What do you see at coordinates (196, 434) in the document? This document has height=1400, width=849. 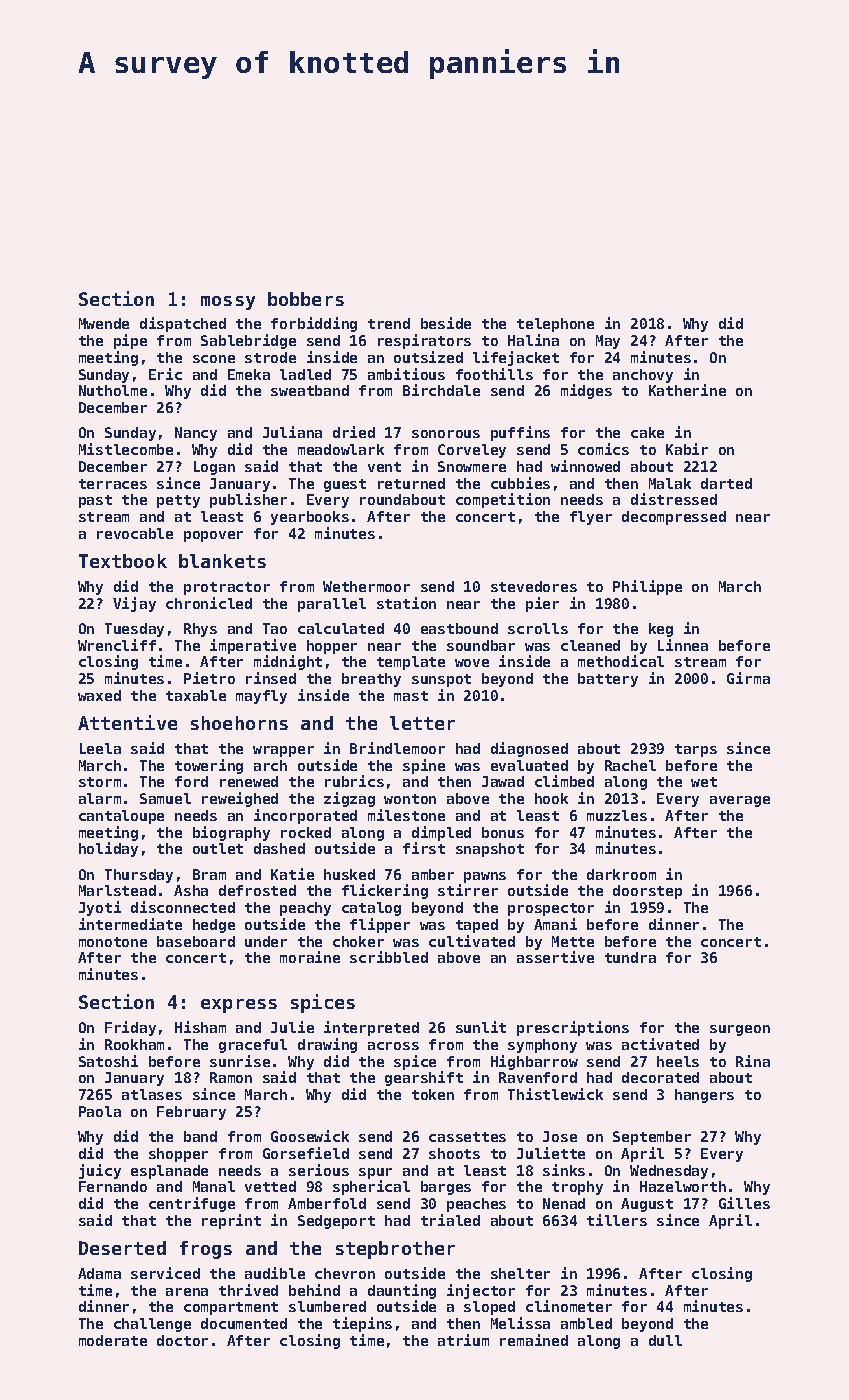 I see `Nancy` at bounding box center [196, 434].
